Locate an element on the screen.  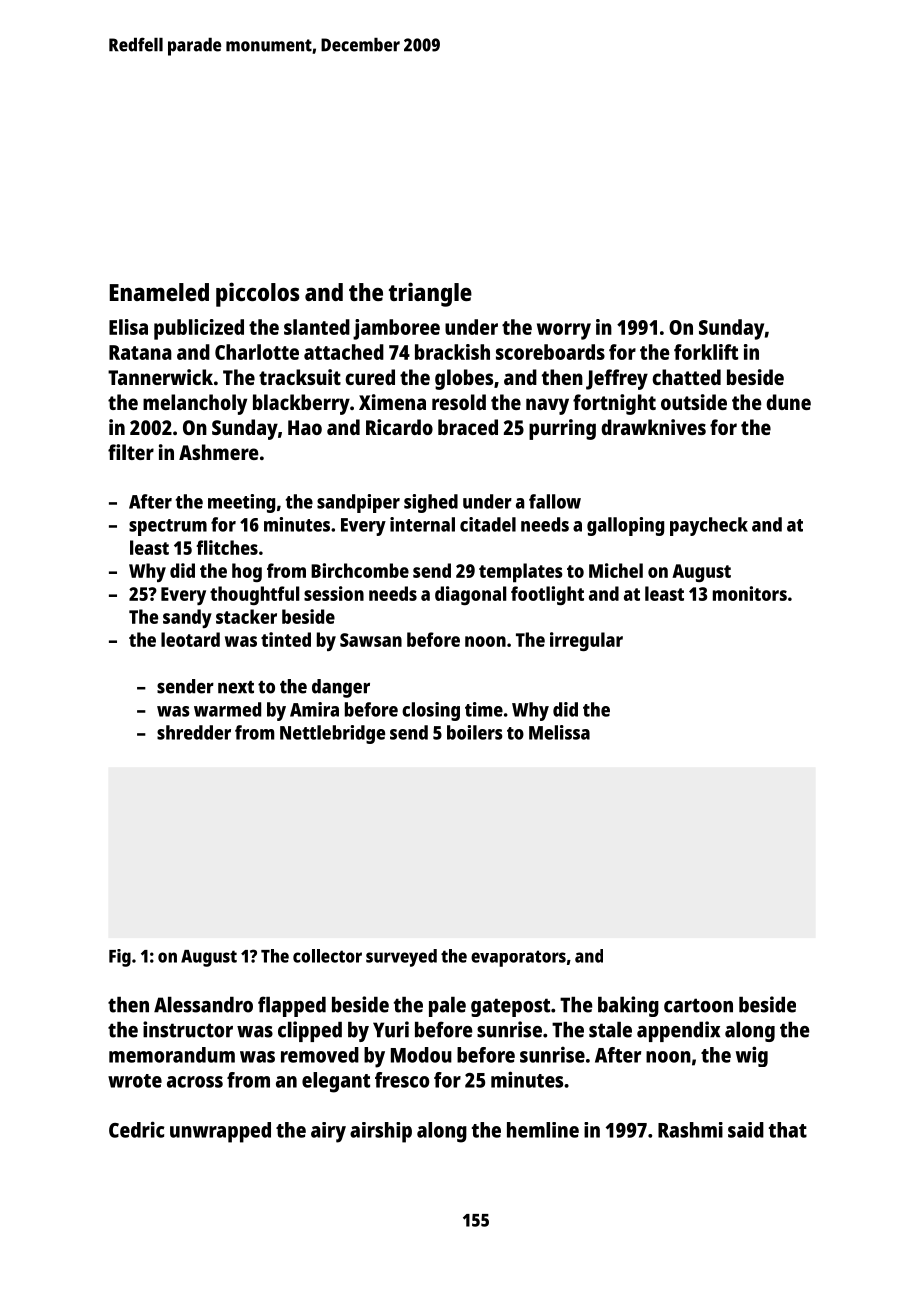
drawknives is located at coordinates (653, 427).
